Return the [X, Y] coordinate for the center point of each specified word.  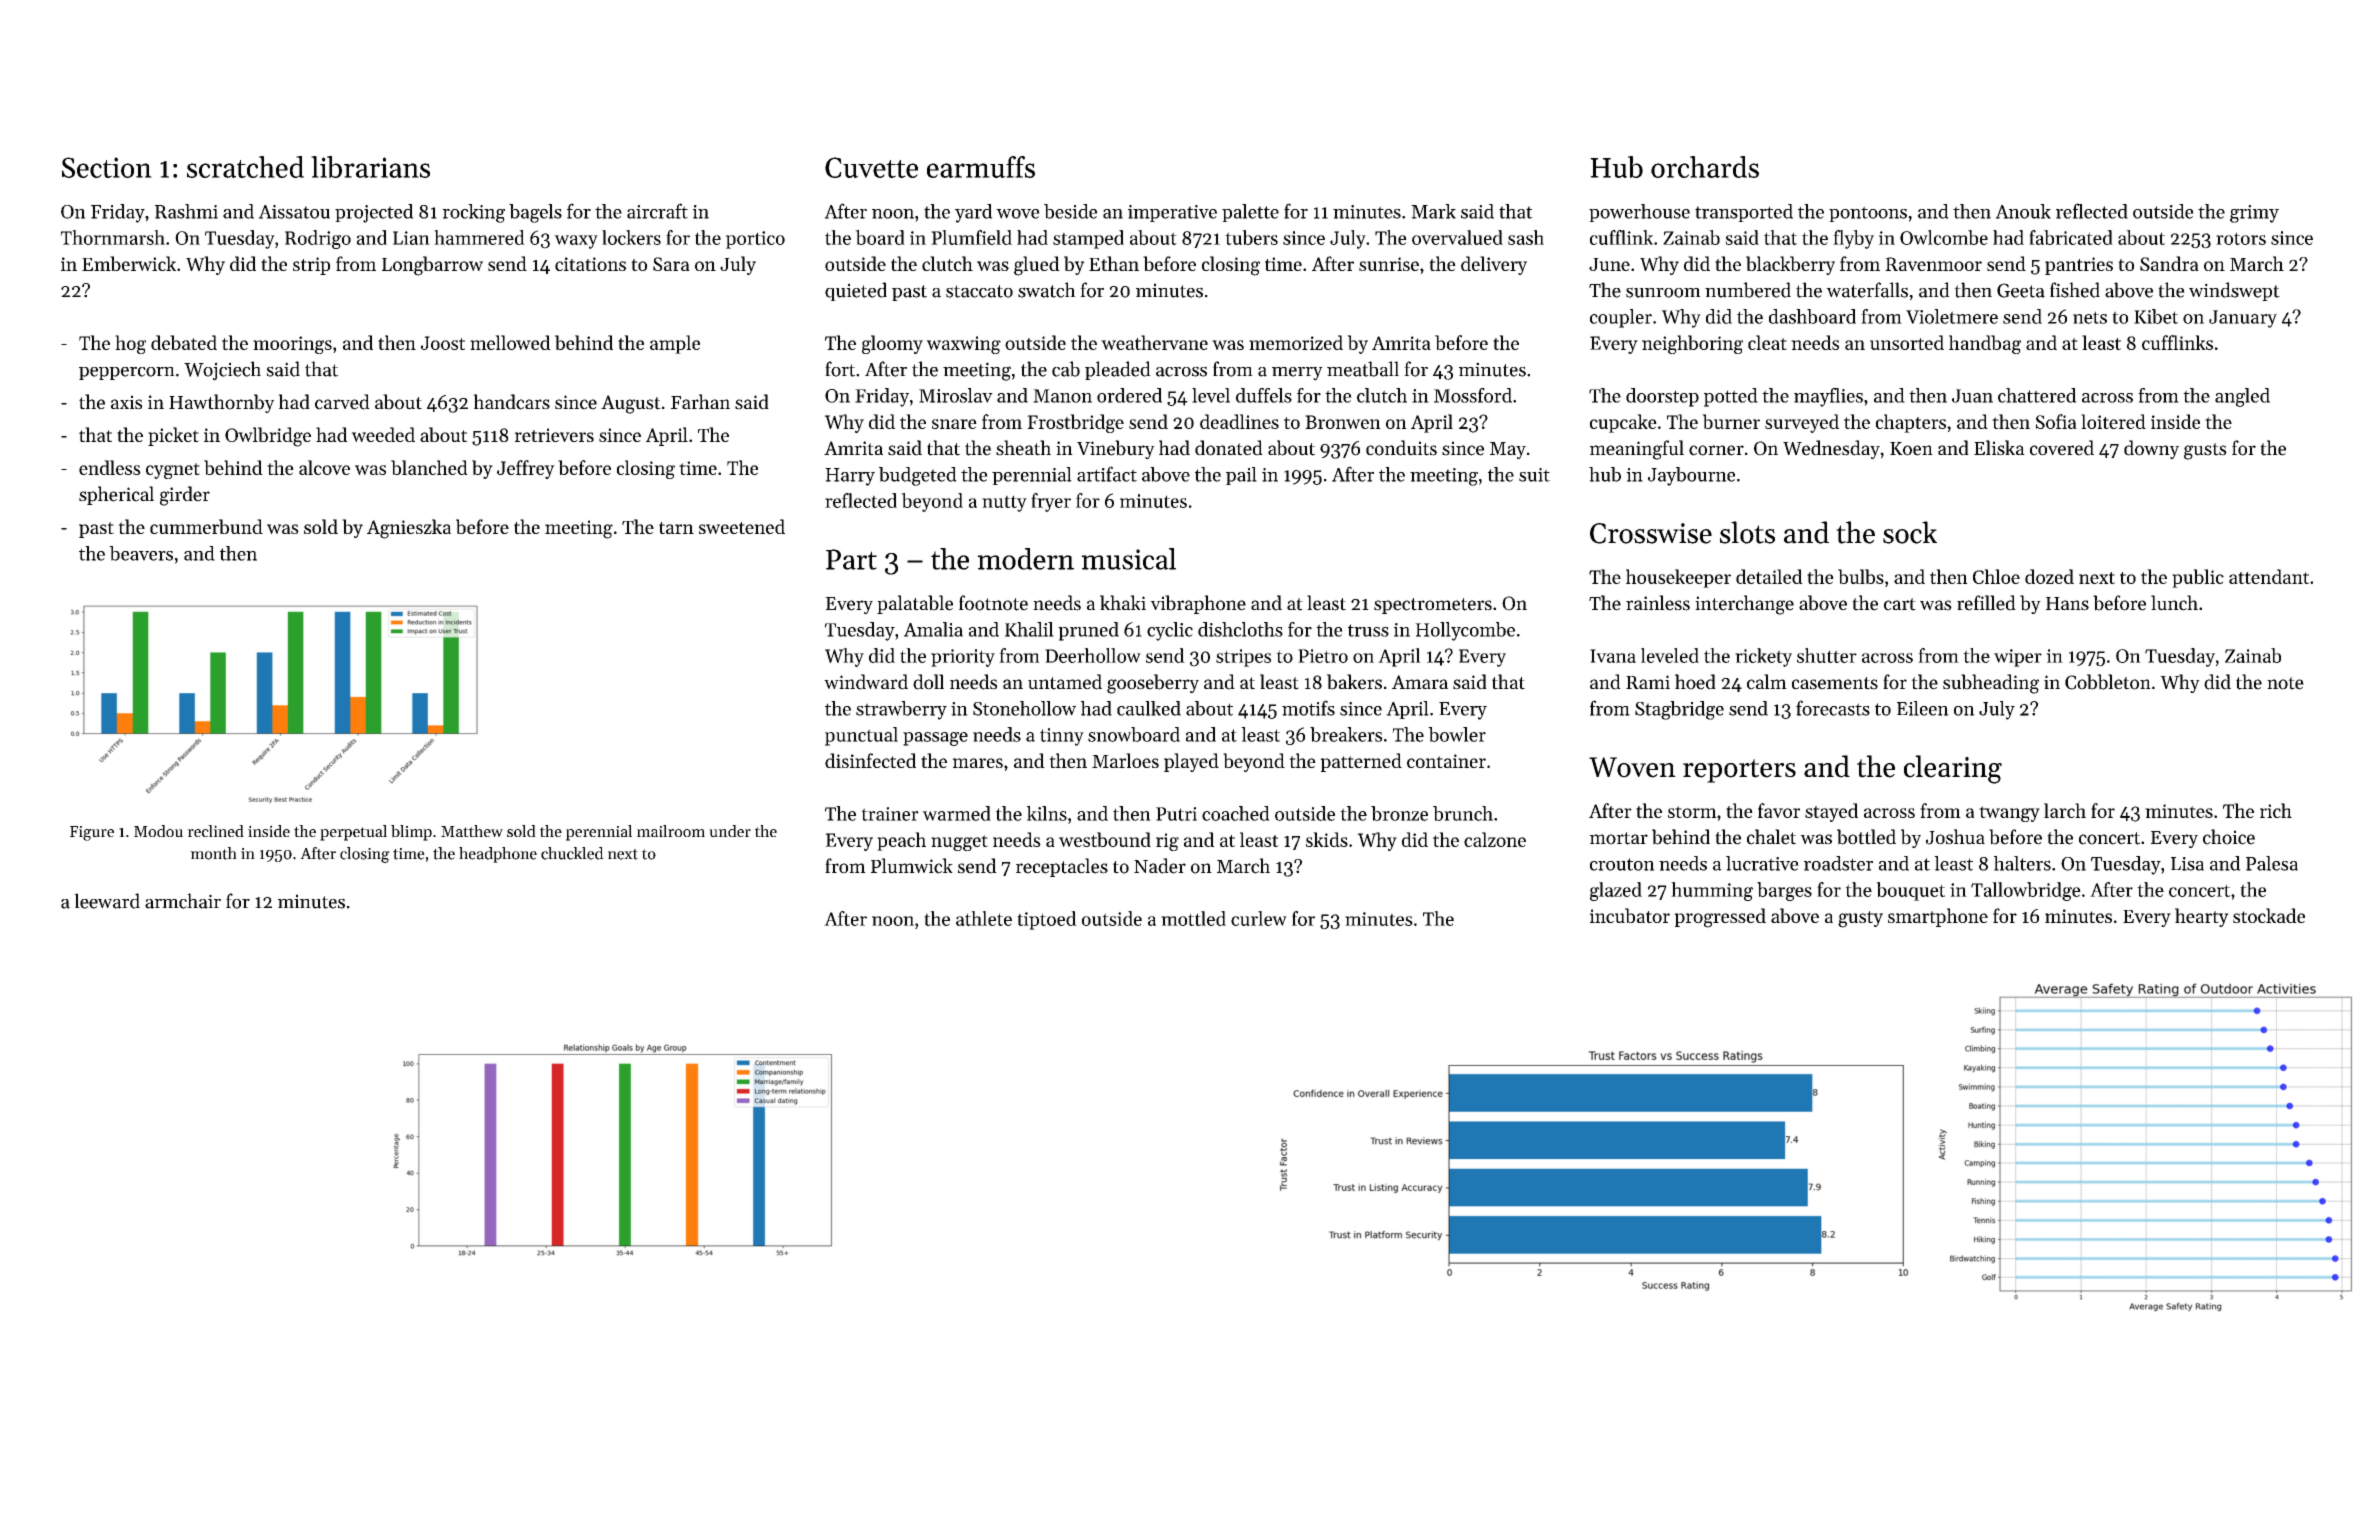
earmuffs [981, 167]
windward [866, 682]
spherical [116, 495]
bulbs [1861, 576]
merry [1297, 374]
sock [1910, 532]
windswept [2234, 291]
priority [963, 658]
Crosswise [1651, 533]
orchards [1705, 167]
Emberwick [129, 263]
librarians [370, 167]
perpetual [353, 833]
